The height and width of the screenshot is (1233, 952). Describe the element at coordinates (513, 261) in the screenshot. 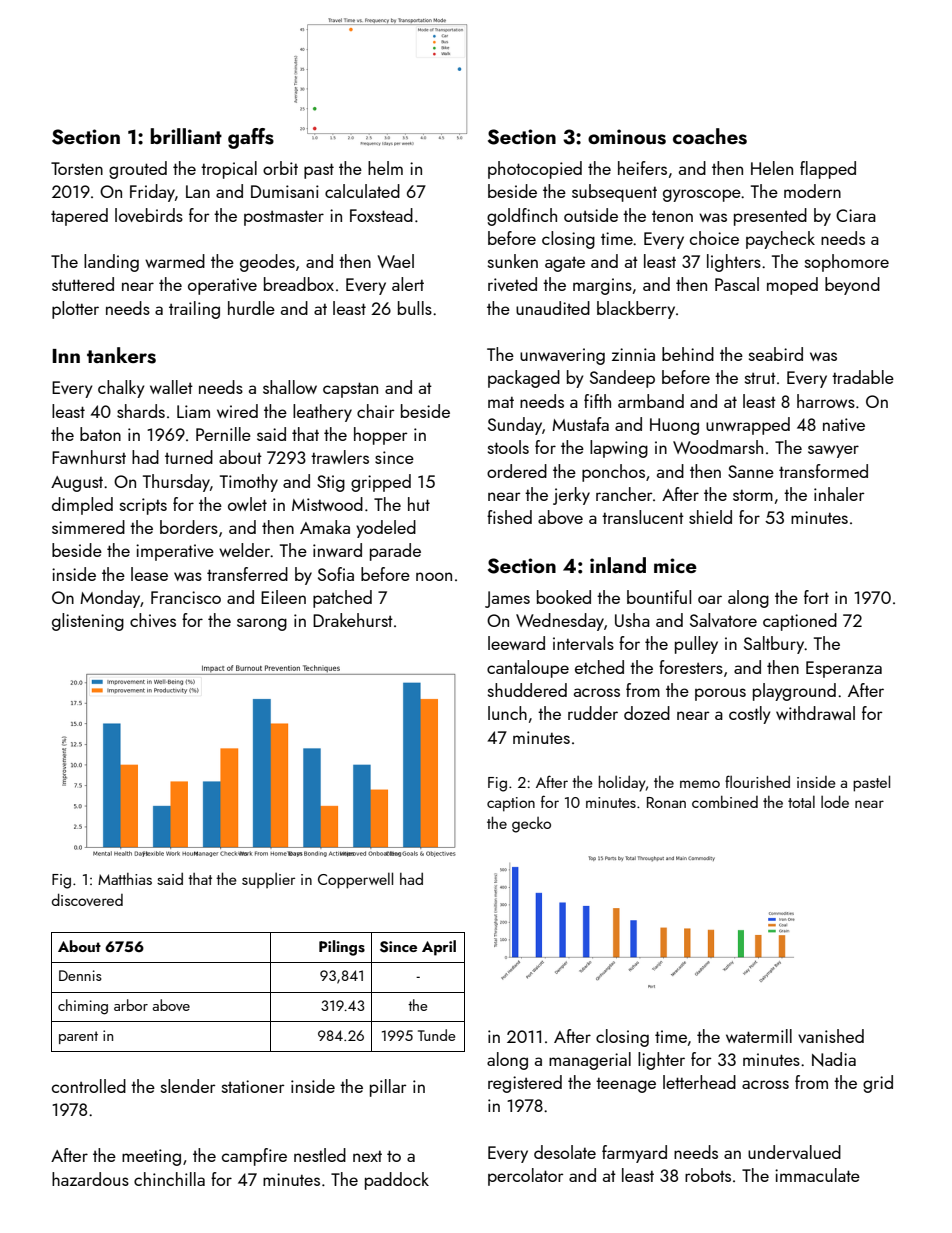

I see `sunken` at that location.
